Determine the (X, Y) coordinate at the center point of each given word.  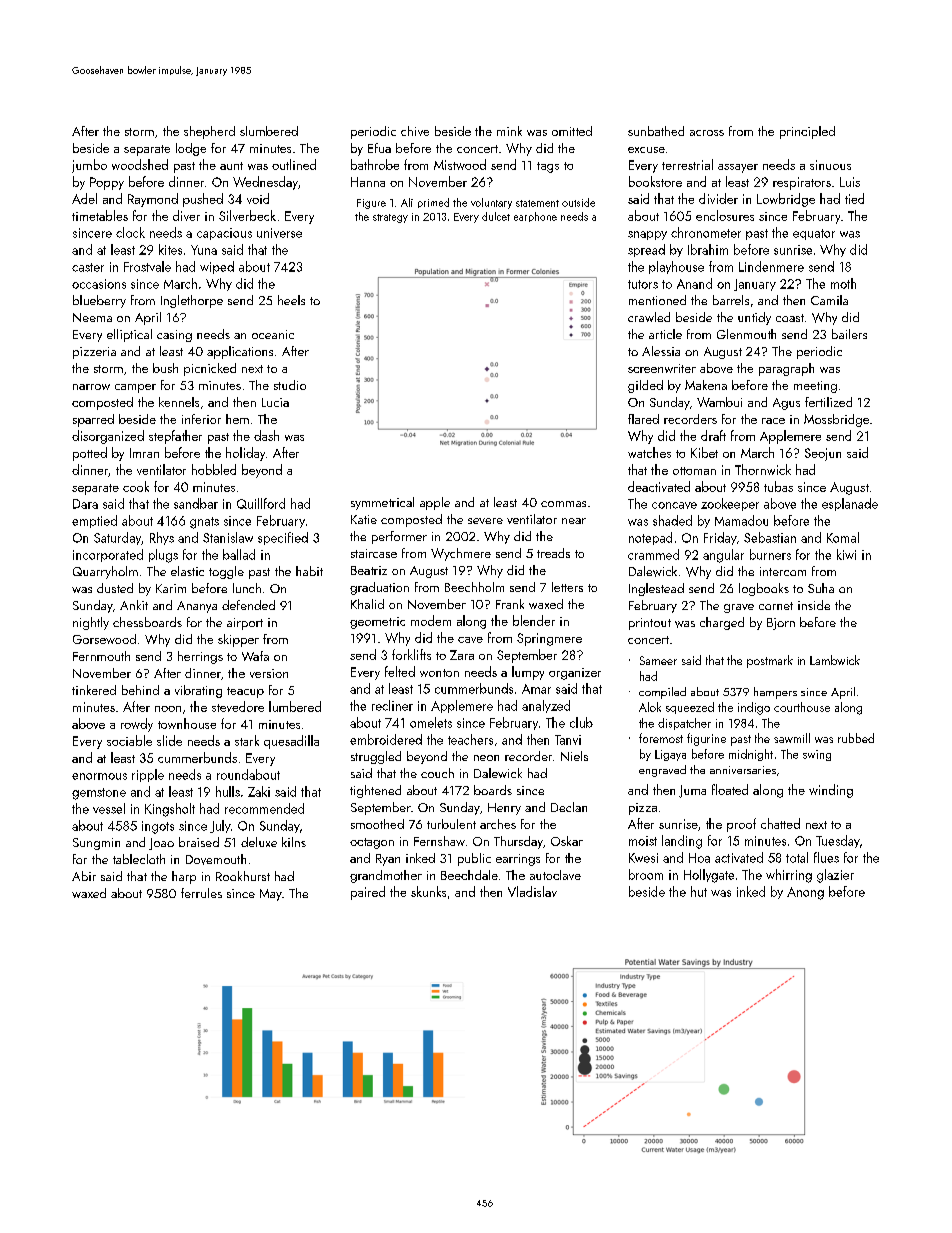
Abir (84, 876)
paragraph (786, 369)
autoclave (555, 875)
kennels (179, 402)
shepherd (209, 132)
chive (415, 131)
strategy (390, 218)
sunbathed (656, 131)
